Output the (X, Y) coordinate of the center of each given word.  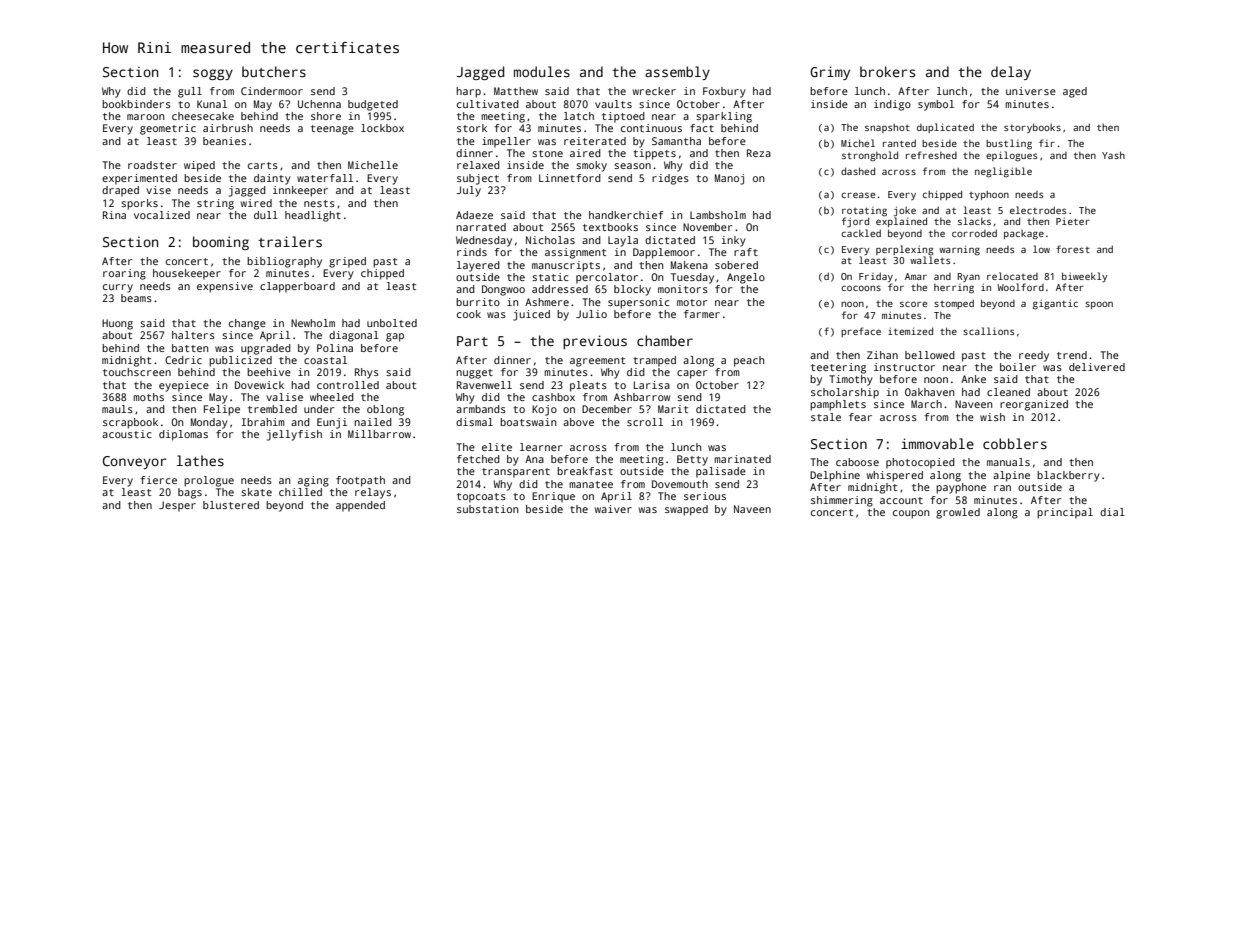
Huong (117, 324)
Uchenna (319, 104)
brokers (887, 71)
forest (1073, 249)
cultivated (488, 104)
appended (360, 506)
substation (487, 509)
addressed (560, 289)
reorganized (1034, 405)
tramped (654, 361)
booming (221, 243)
